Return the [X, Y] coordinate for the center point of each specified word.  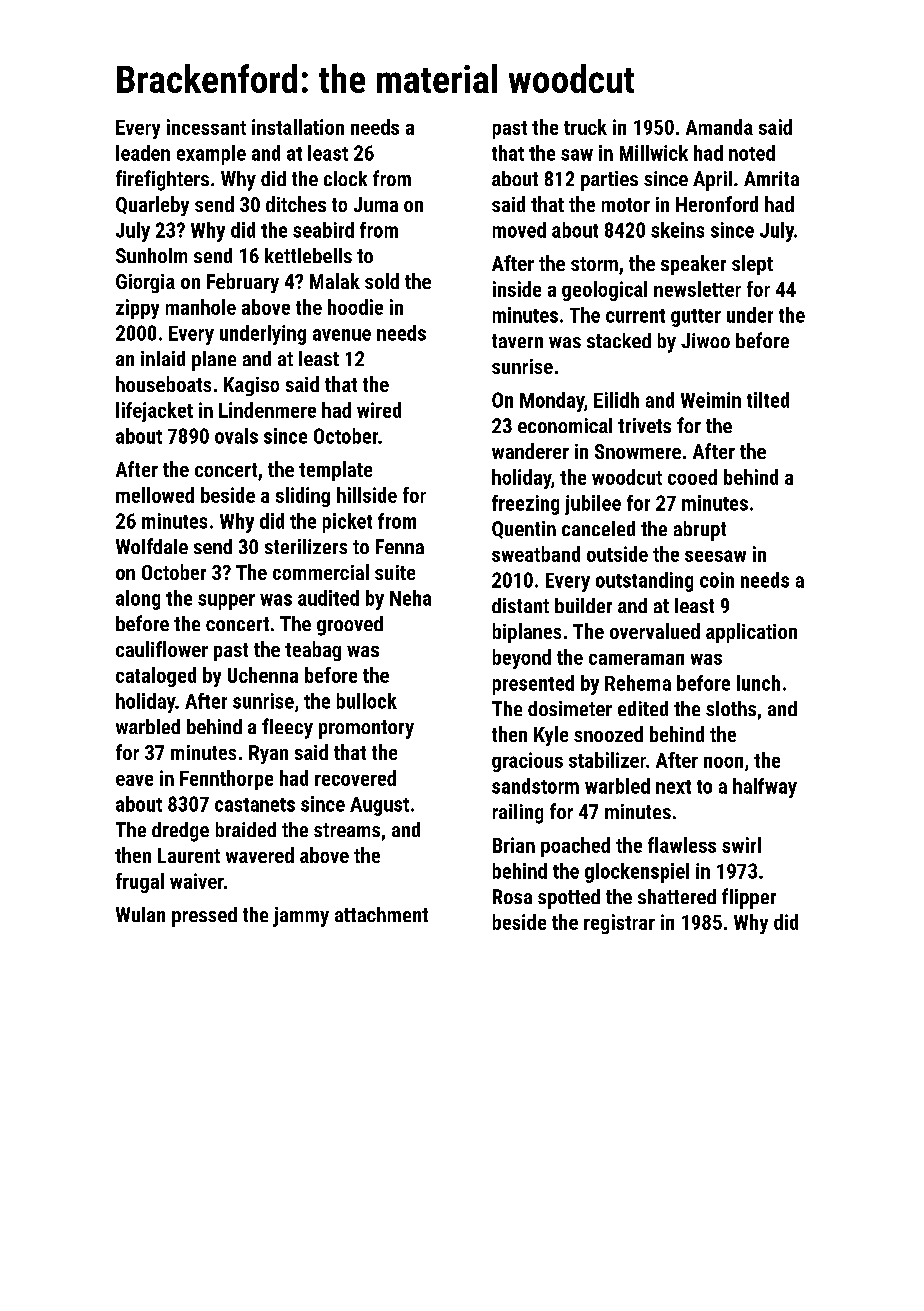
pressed [204, 917]
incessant [206, 127]
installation [298, 127]
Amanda [719, 127]
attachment [381, 914]
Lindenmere [267, 410]
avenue [342, 335]
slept [752, 265]
